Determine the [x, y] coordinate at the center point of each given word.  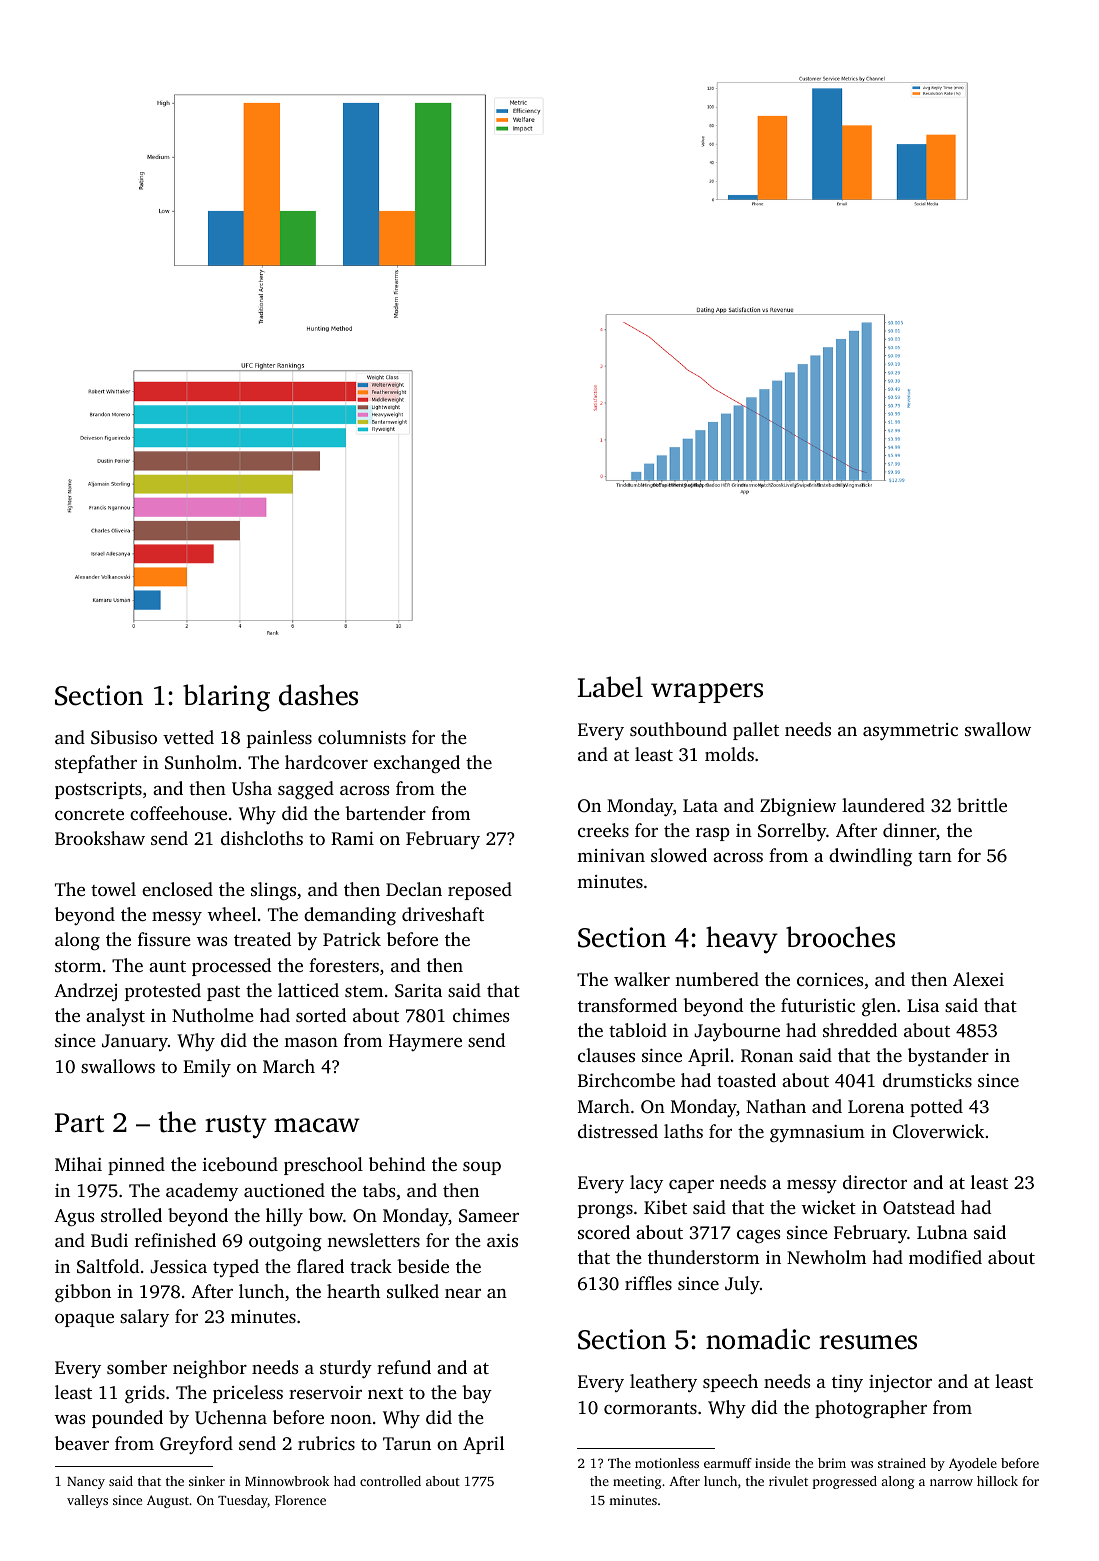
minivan [611, 855]
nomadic [758, 1339]
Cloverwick [938, 1131]
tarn [935, 856]
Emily [207, 1068]
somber [137, 1367]
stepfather [96, 764]
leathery [663, 1383]
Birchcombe [626, 1080]
